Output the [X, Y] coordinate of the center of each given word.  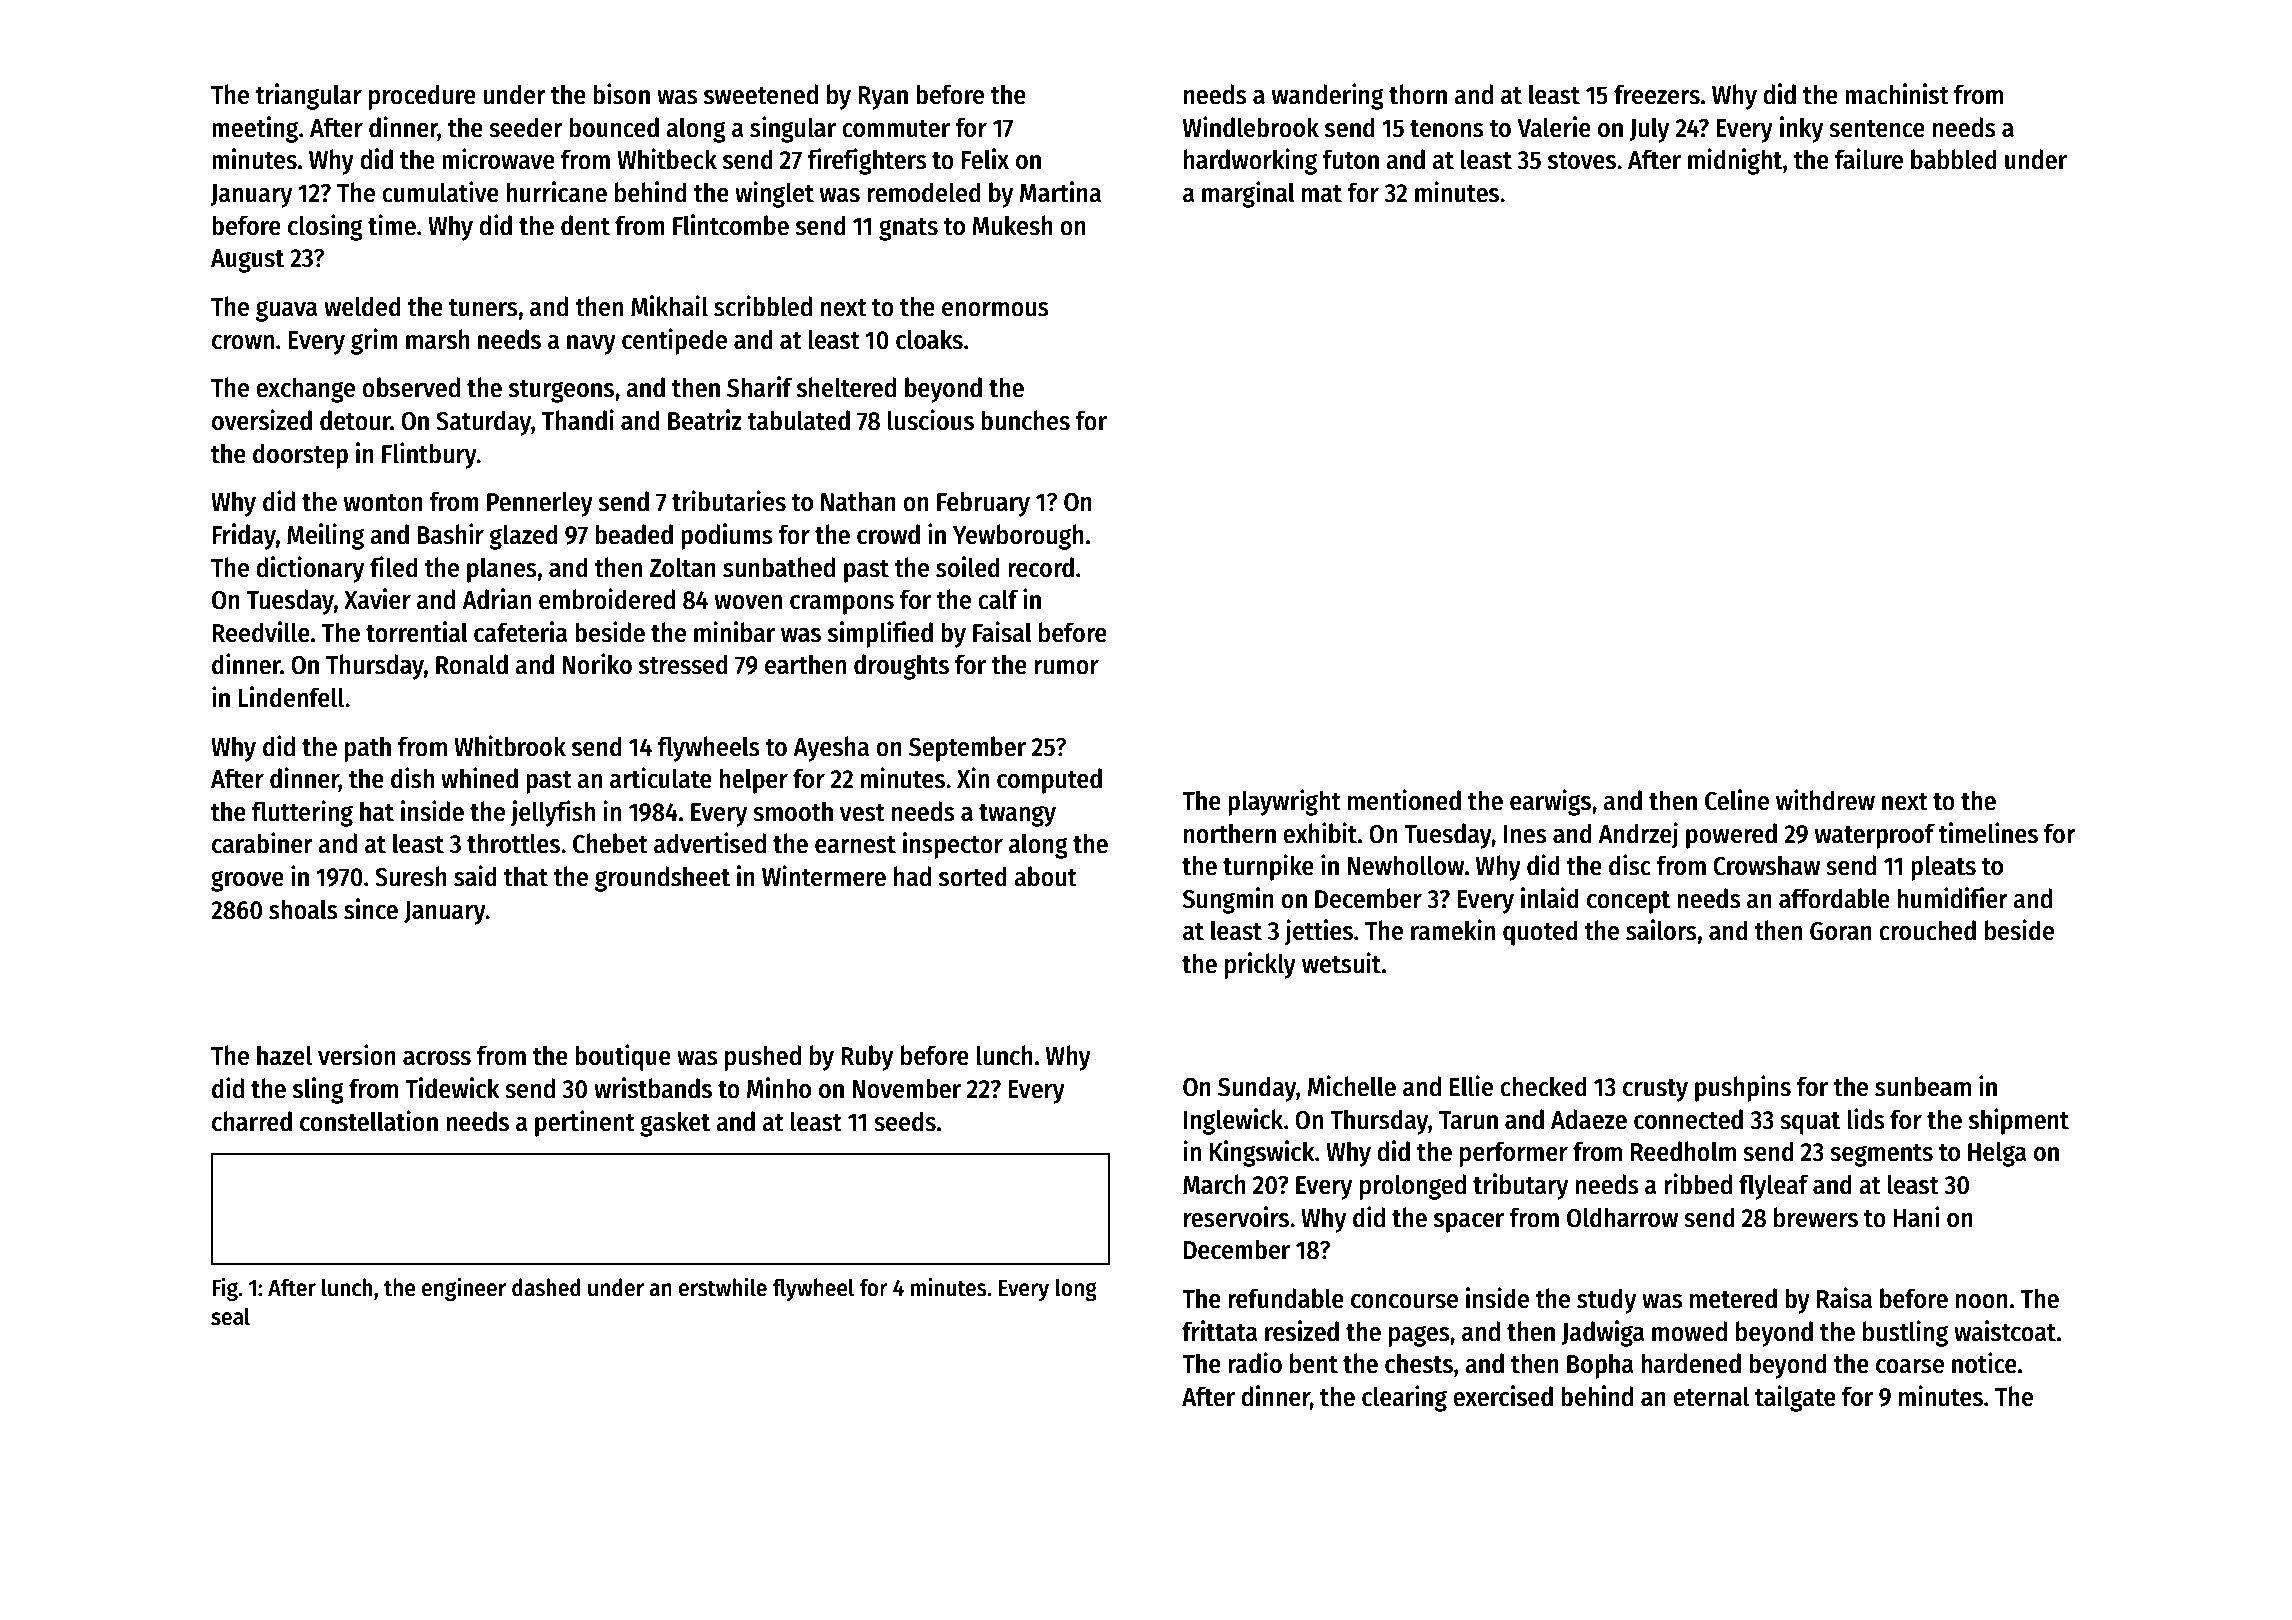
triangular [308, 96]
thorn [1418, 94]
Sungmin [1228, 900]
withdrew [1825, 800]
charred [252, 1121]
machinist [1897, 94]
